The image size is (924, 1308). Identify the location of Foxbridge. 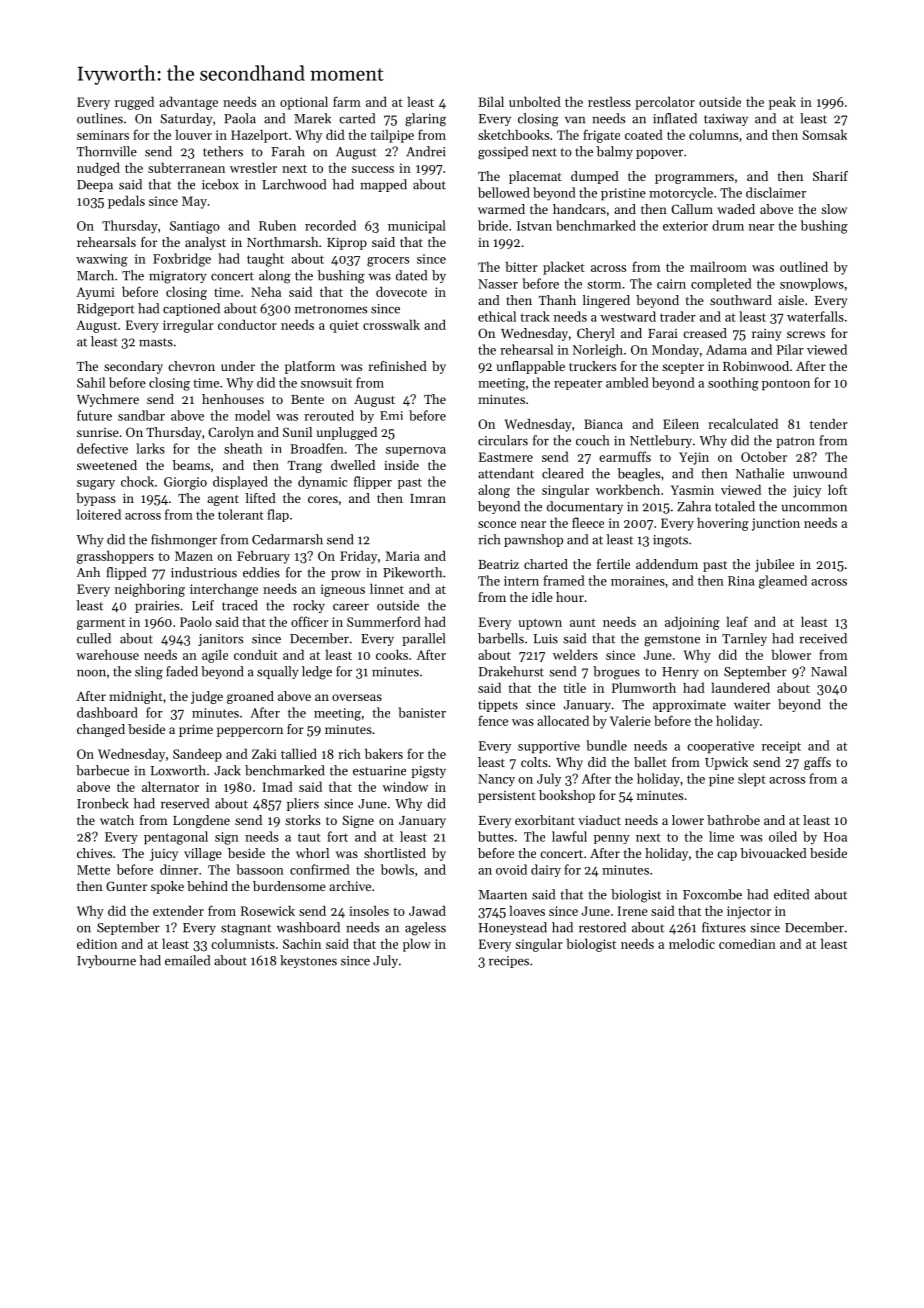
(182, 260).
